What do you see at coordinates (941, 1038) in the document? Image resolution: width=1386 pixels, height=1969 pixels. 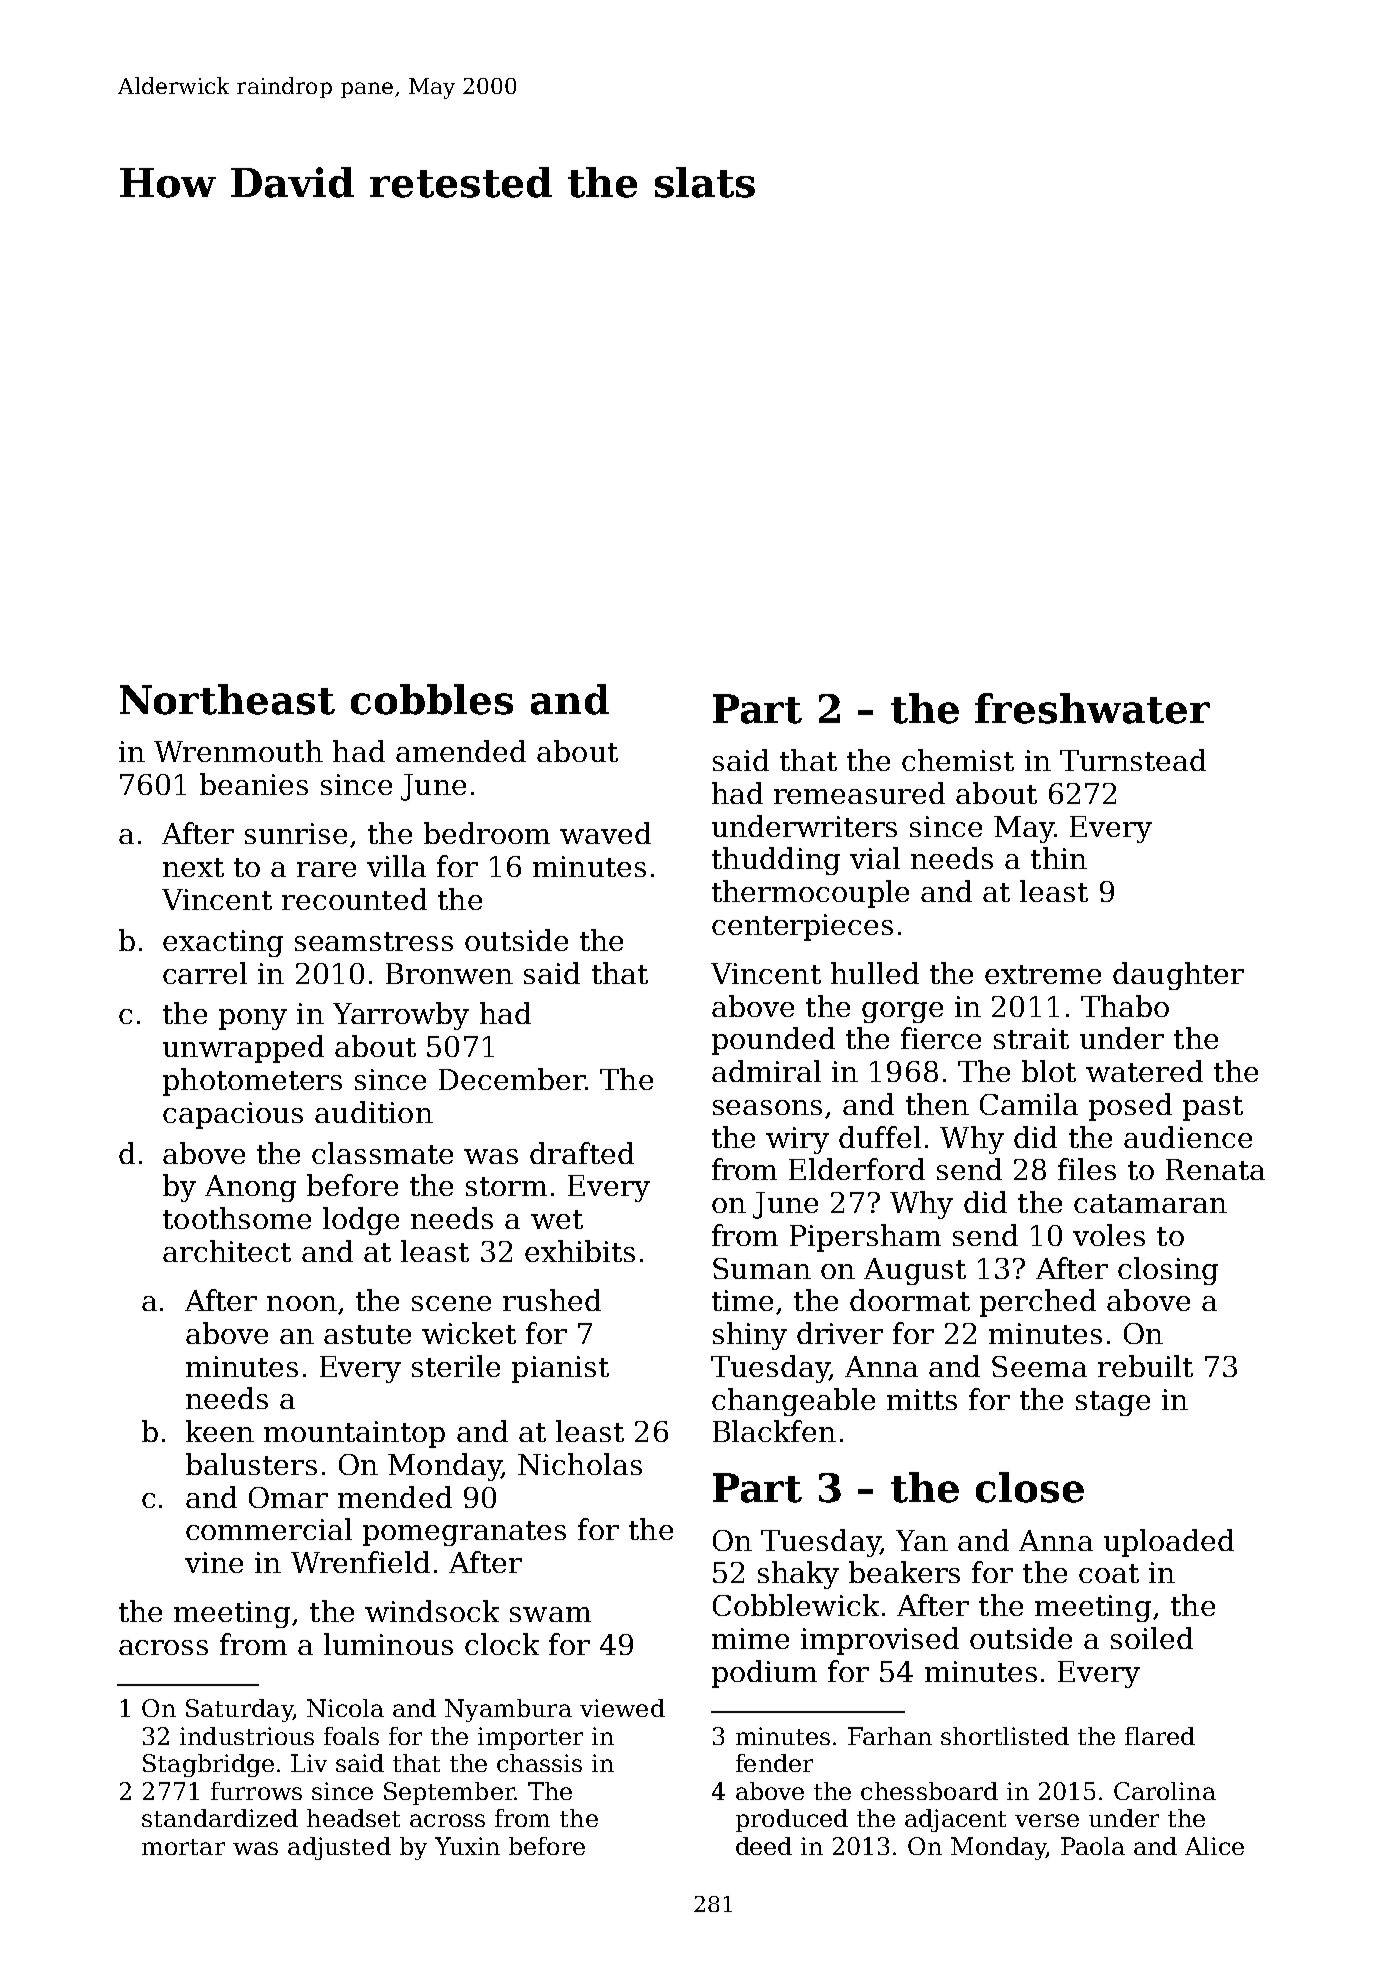 I see `fierce` at bounding box center [941, 1038].
